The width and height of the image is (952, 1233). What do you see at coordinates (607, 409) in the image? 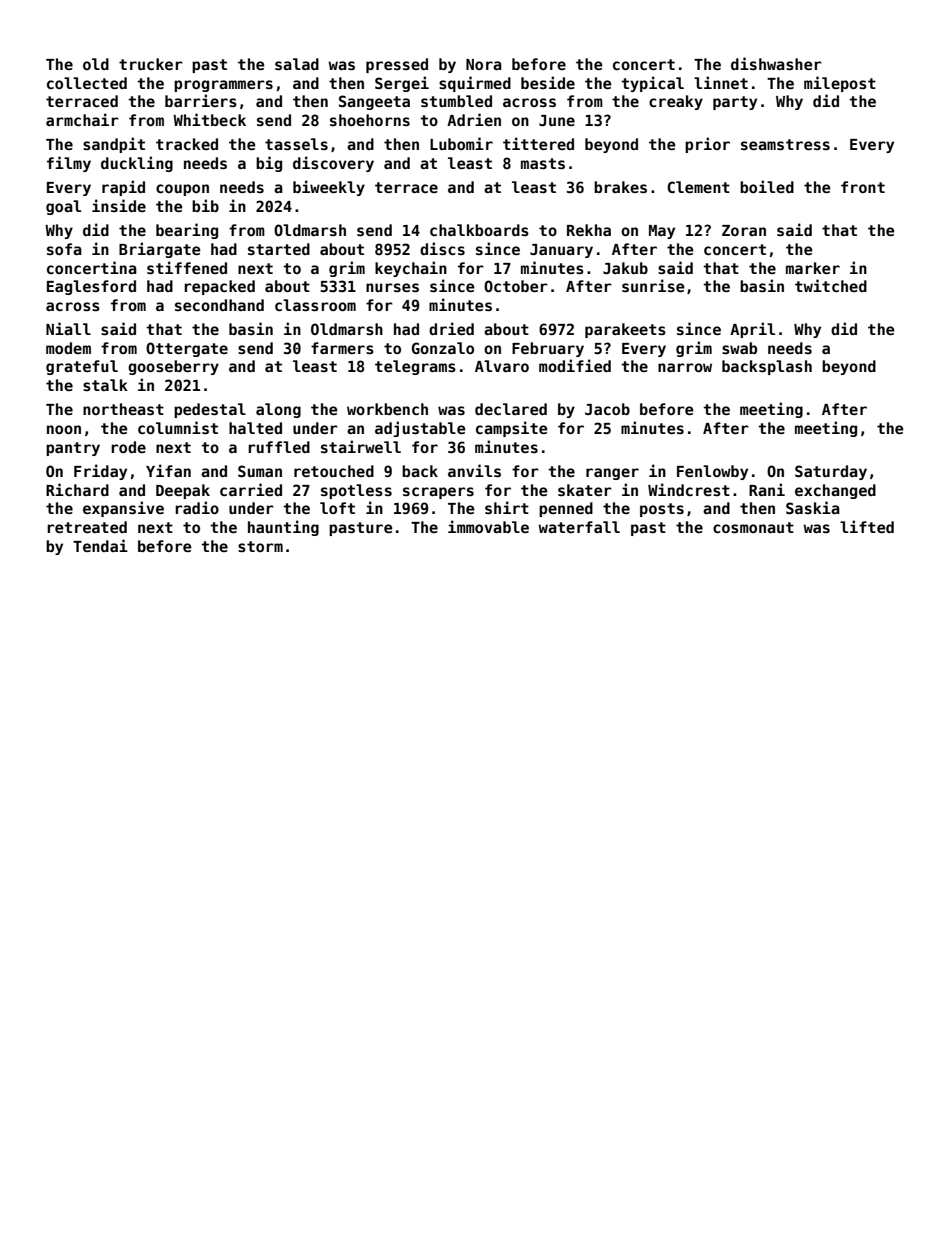
I see `Jacob` at bounding box center [607, 409].
